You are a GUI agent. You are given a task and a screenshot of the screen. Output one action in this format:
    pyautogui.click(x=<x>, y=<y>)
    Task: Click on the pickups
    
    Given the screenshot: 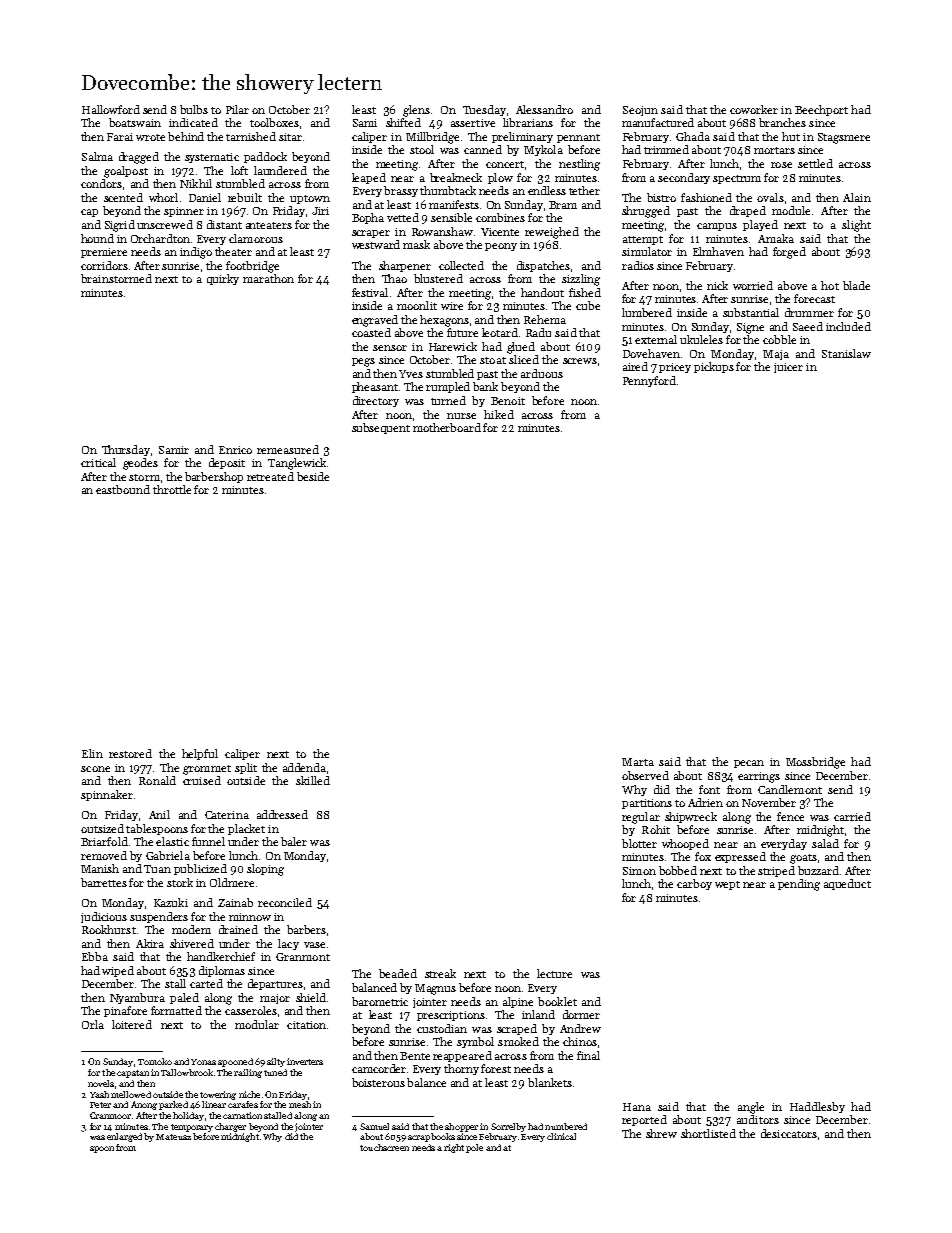 What is the action you would take?
    pyautogui.click(x=714, y=367)
